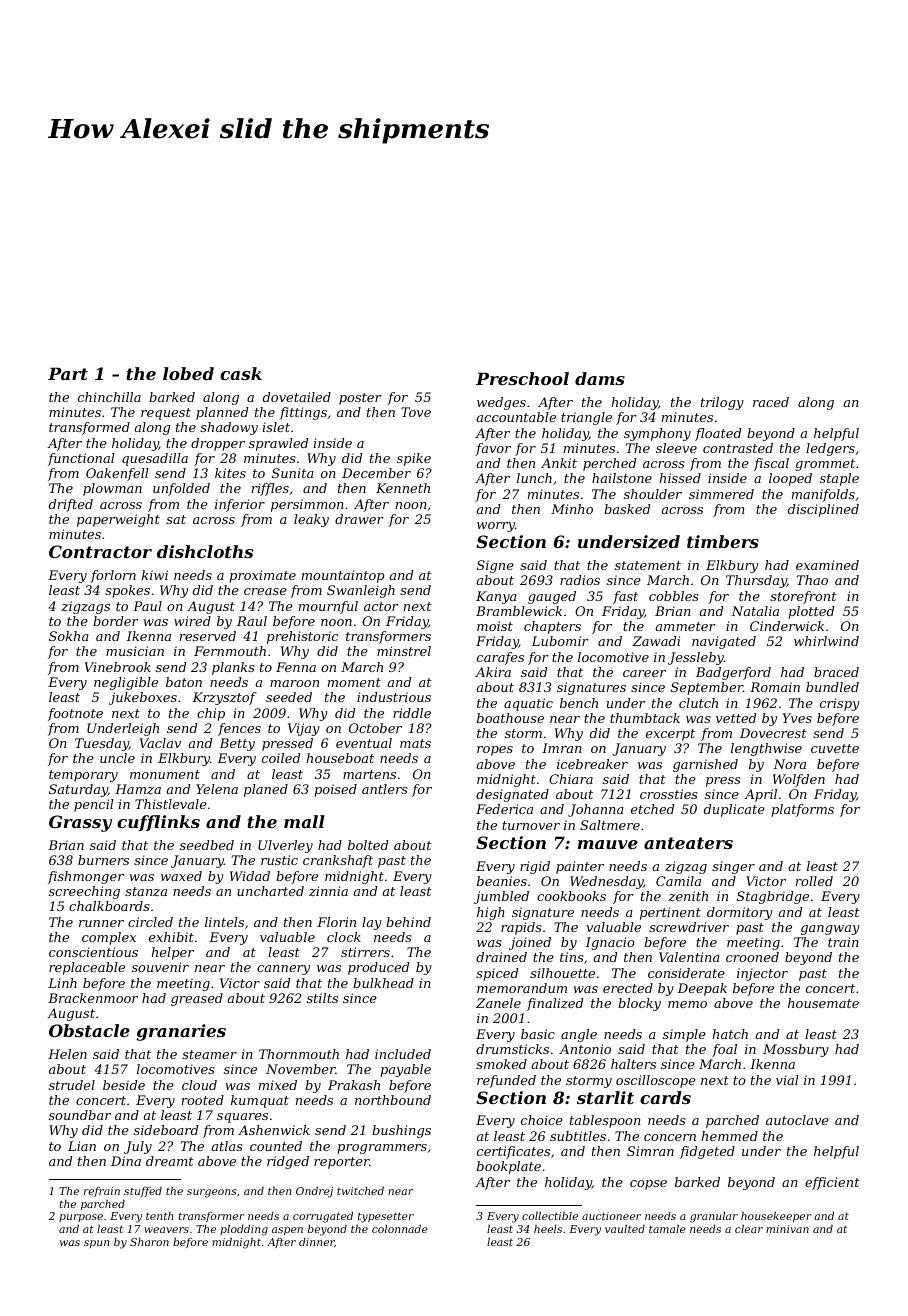  What do you see at coordinates (96, 1244) in the page?
I see `spun` at bounding box center [96, 1244].
